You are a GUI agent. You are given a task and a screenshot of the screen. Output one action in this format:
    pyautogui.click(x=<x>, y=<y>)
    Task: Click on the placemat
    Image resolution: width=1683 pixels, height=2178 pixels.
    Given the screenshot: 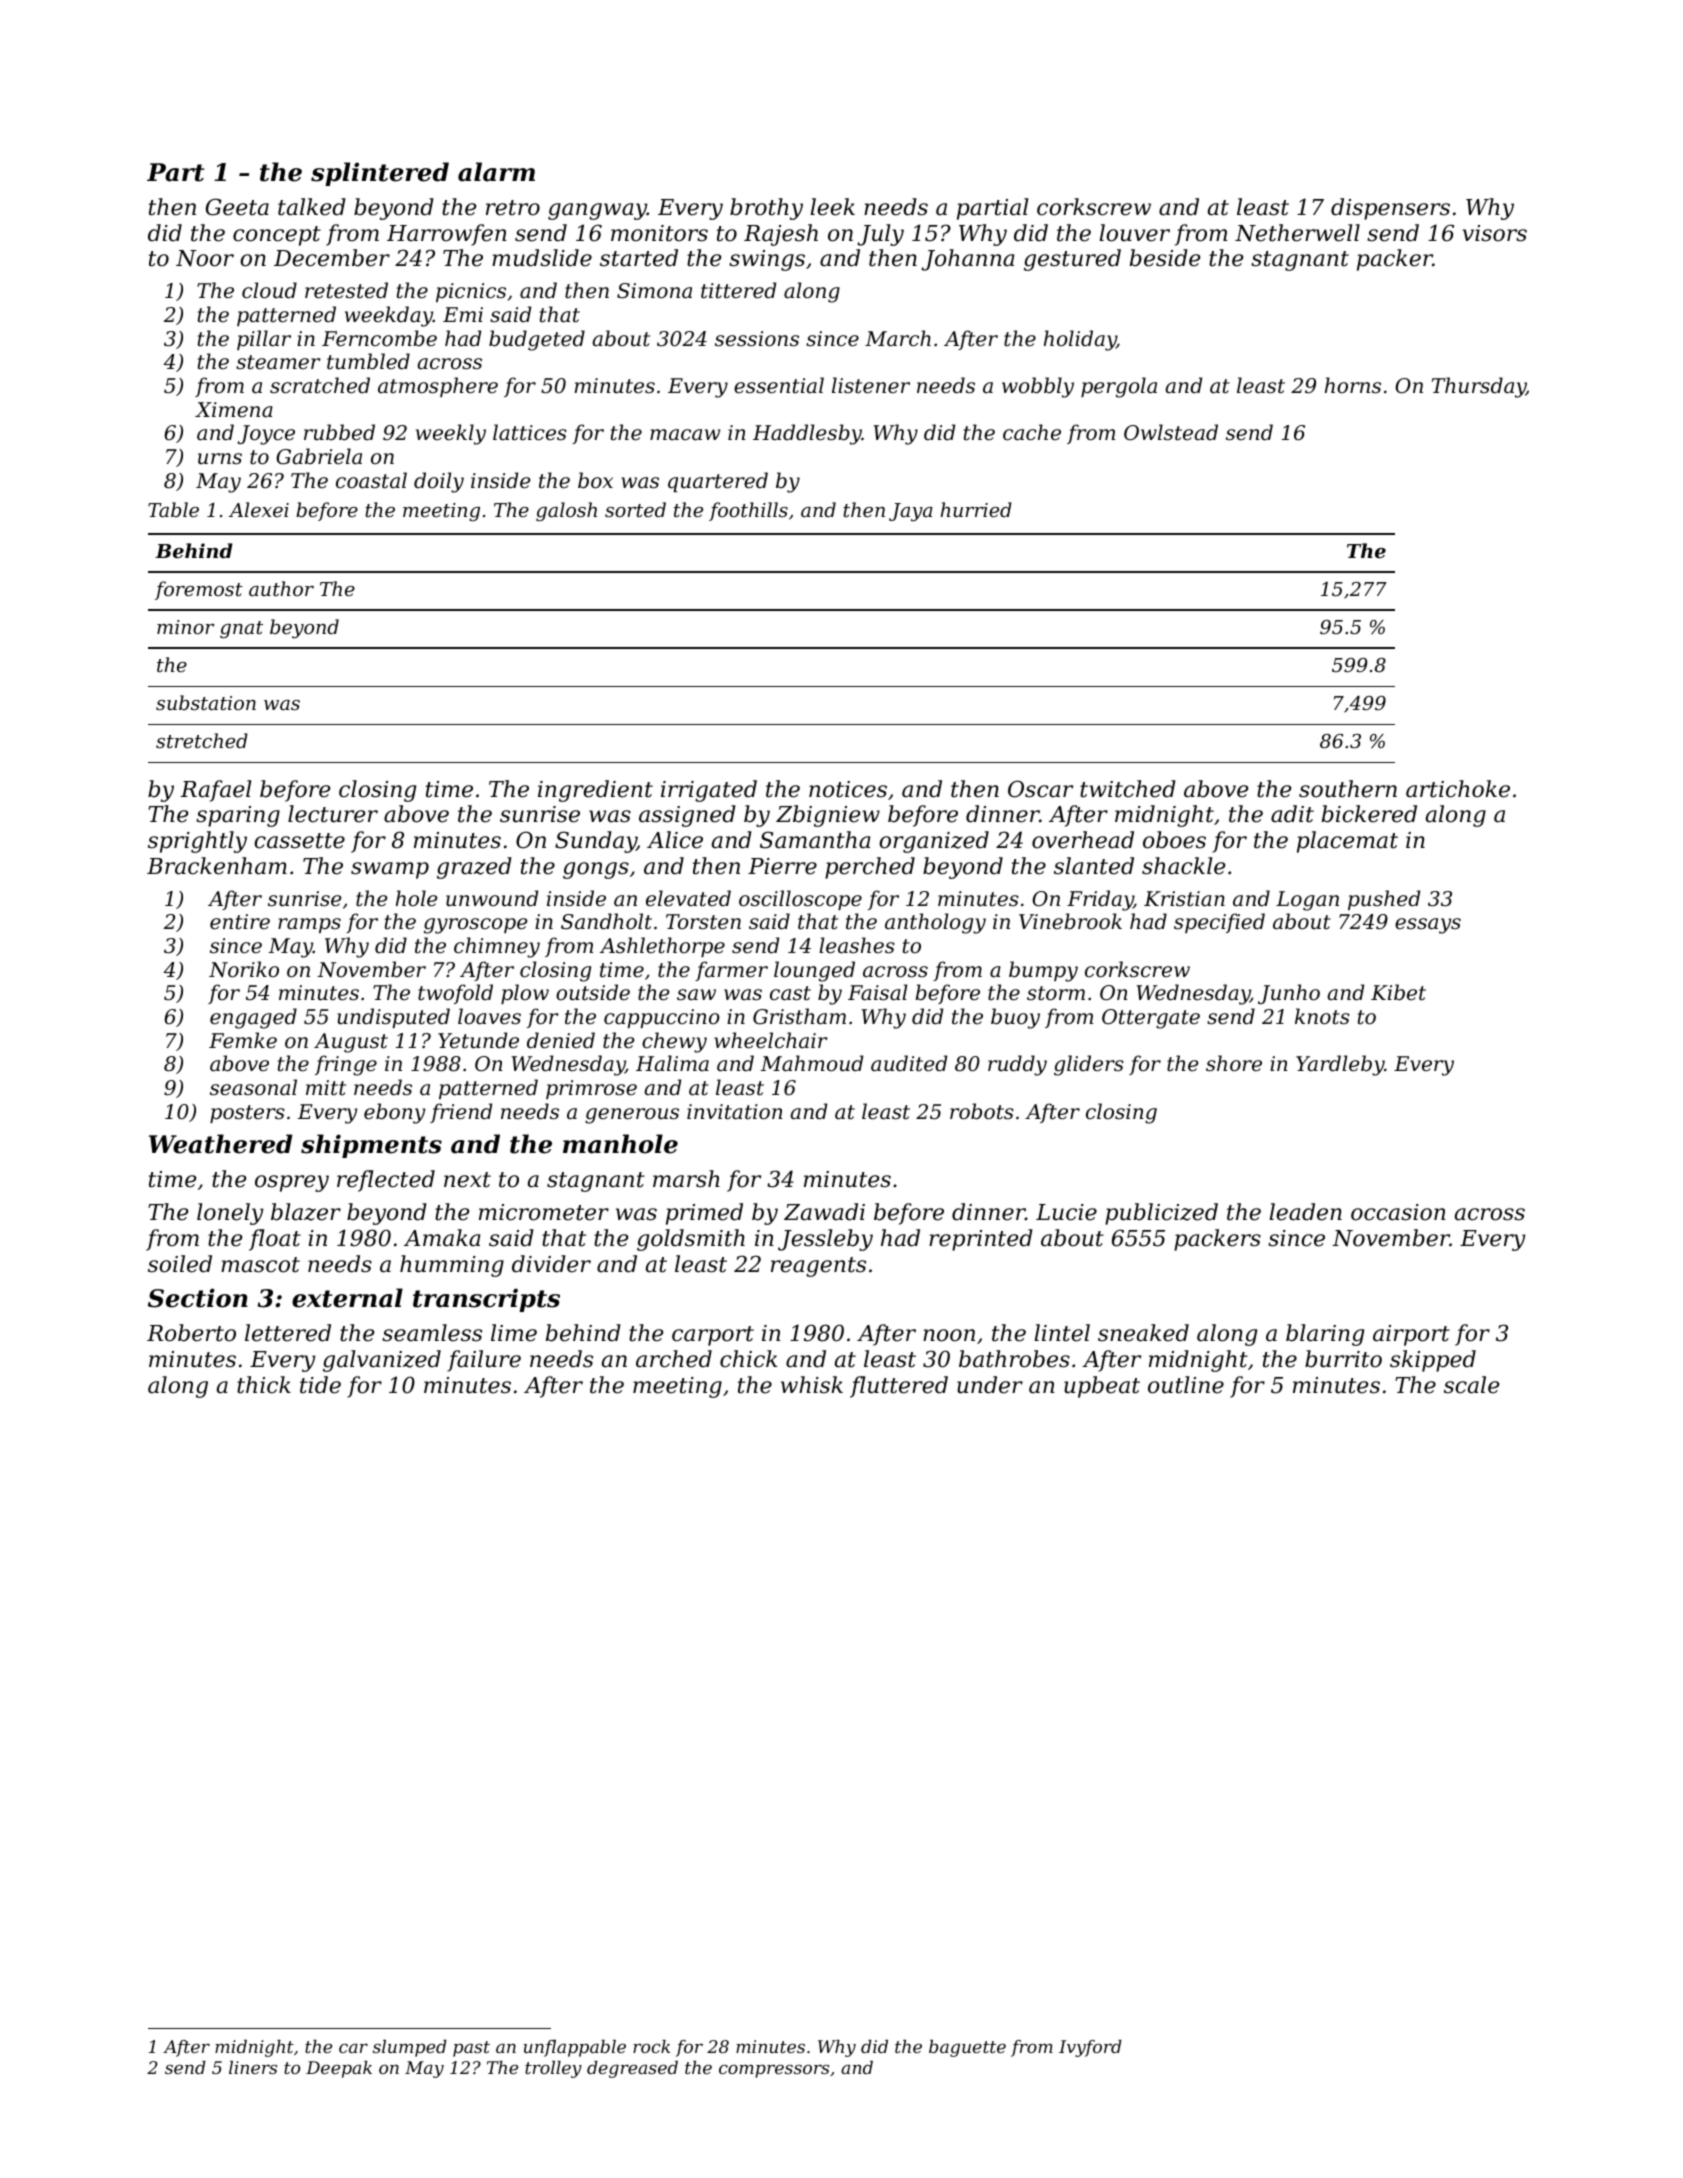 What is the action you would take?
    pyautogui.click(x=1347, y=842)
